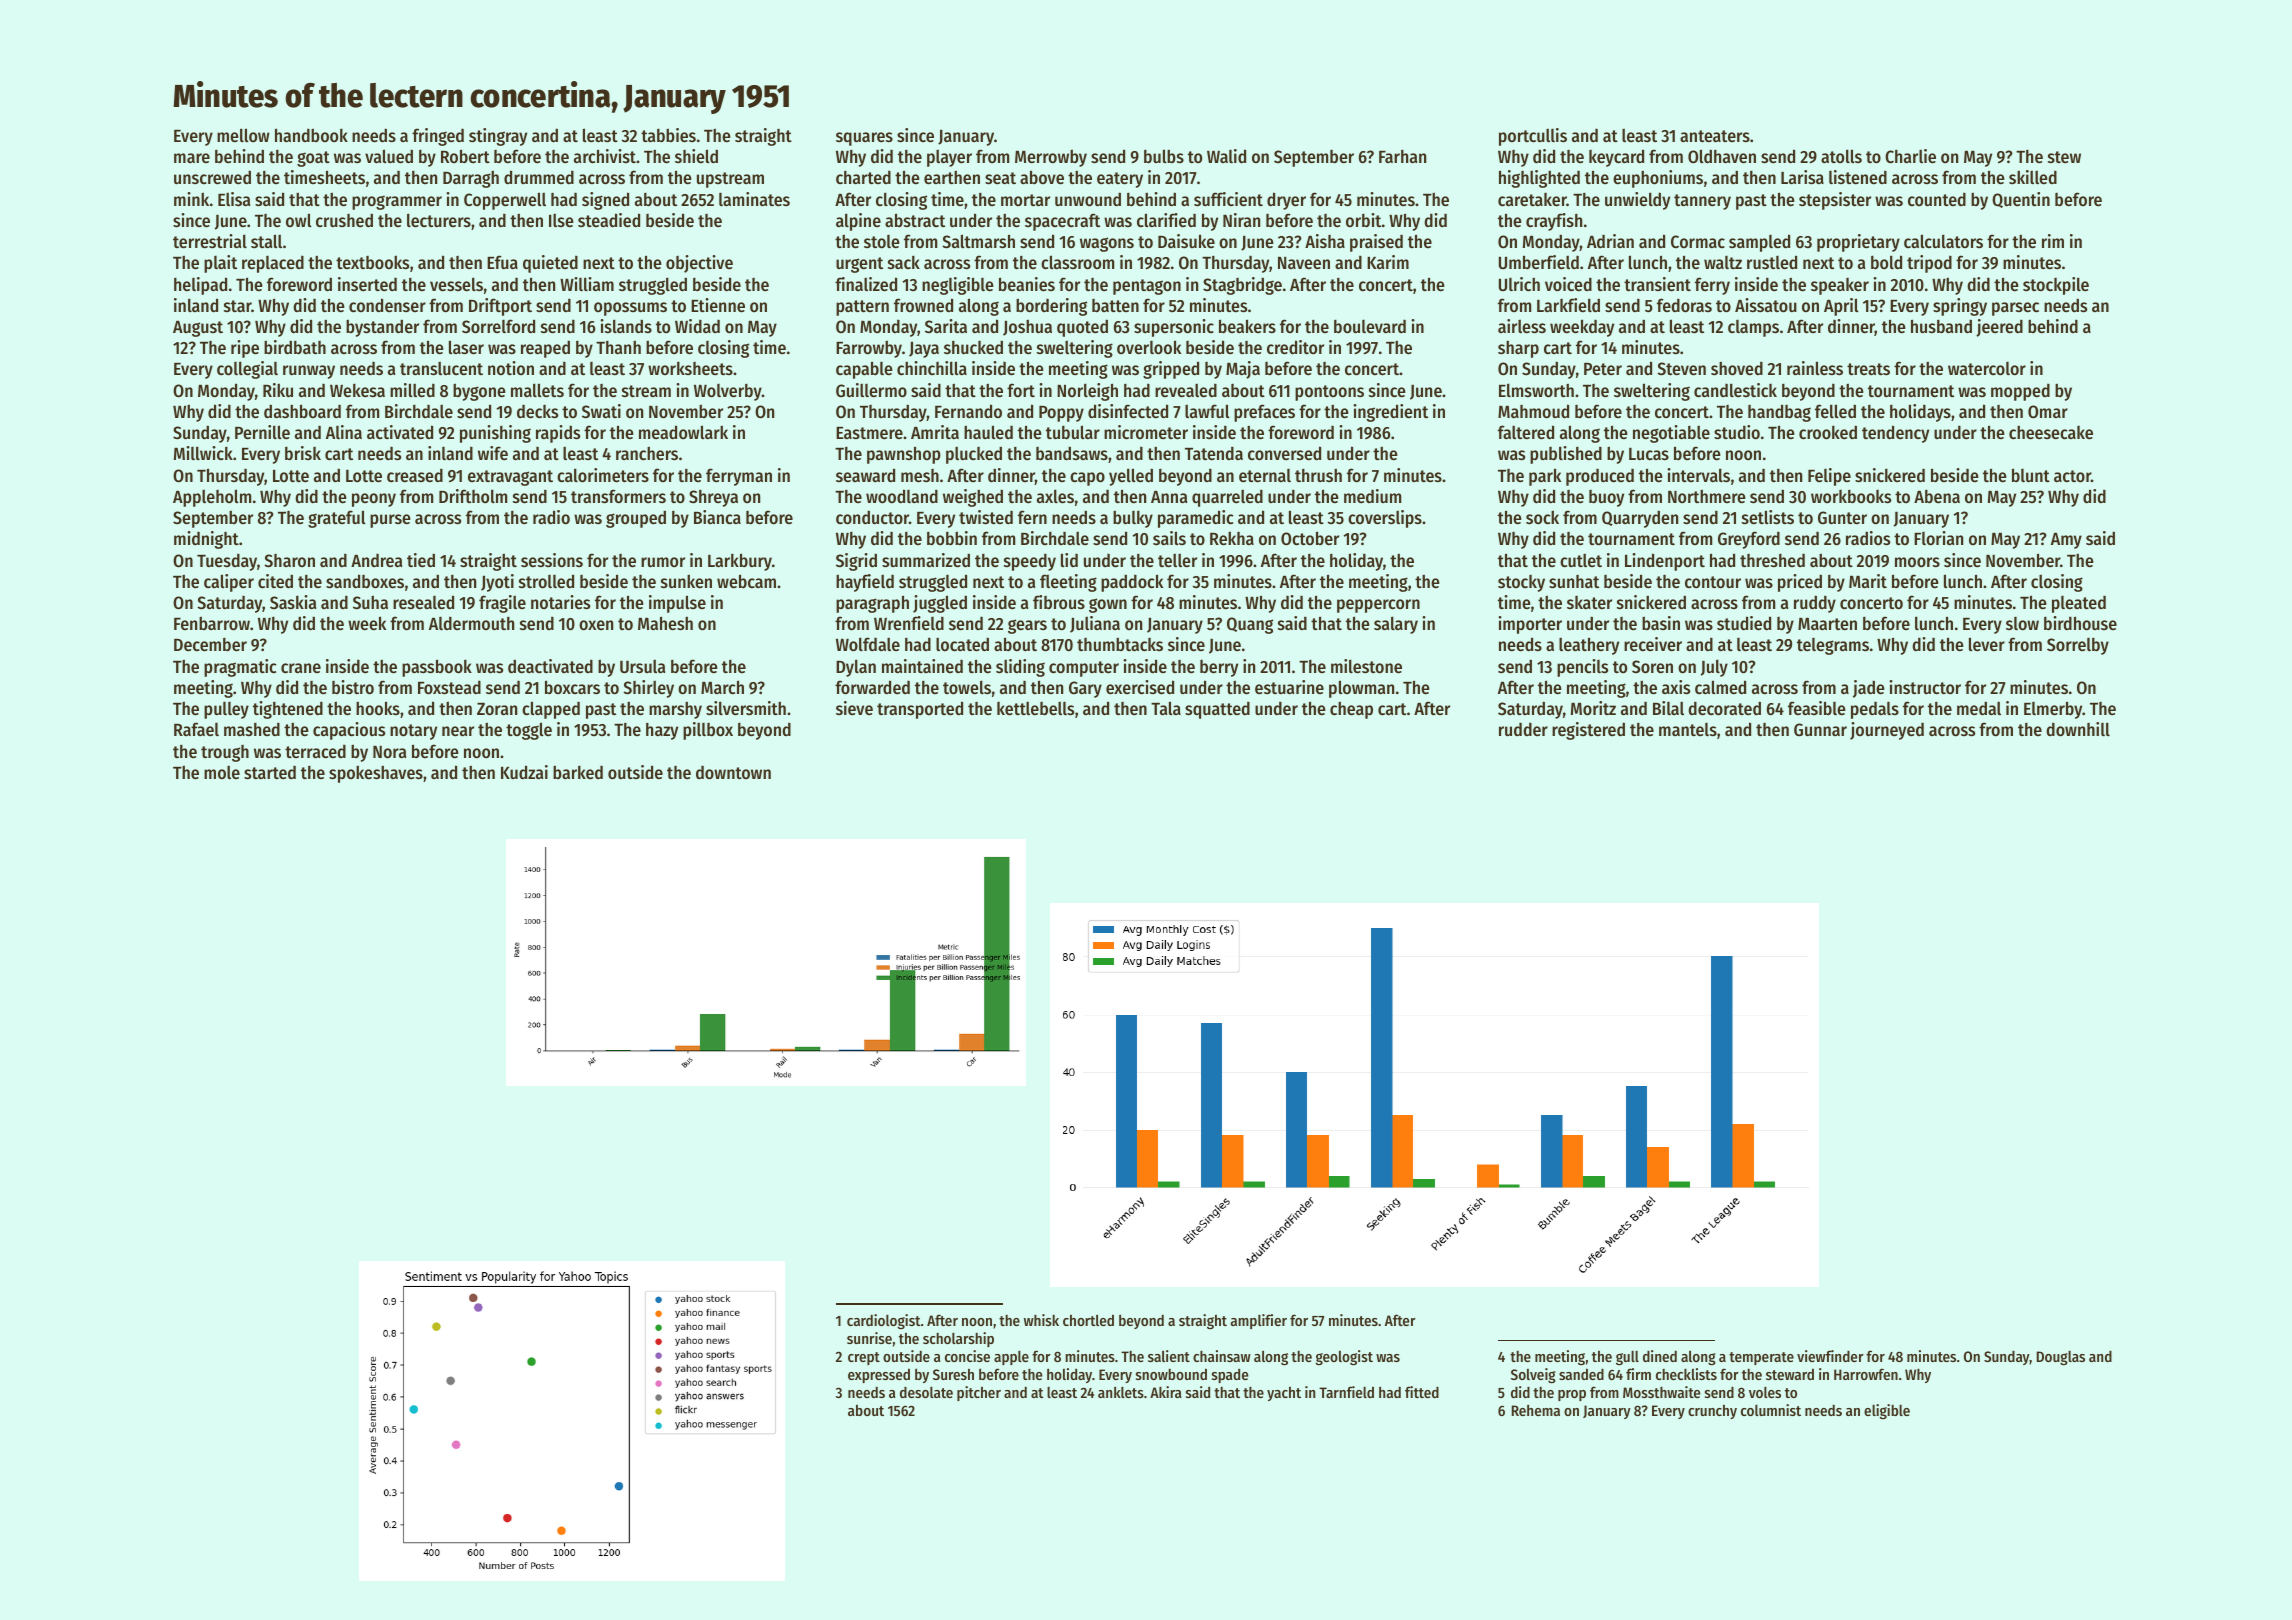 The height and width of the screenshot is (1620, 2292). Describe the element at coordinates (1402, 156) in the screenshot. I see `Farhan` at that location.
